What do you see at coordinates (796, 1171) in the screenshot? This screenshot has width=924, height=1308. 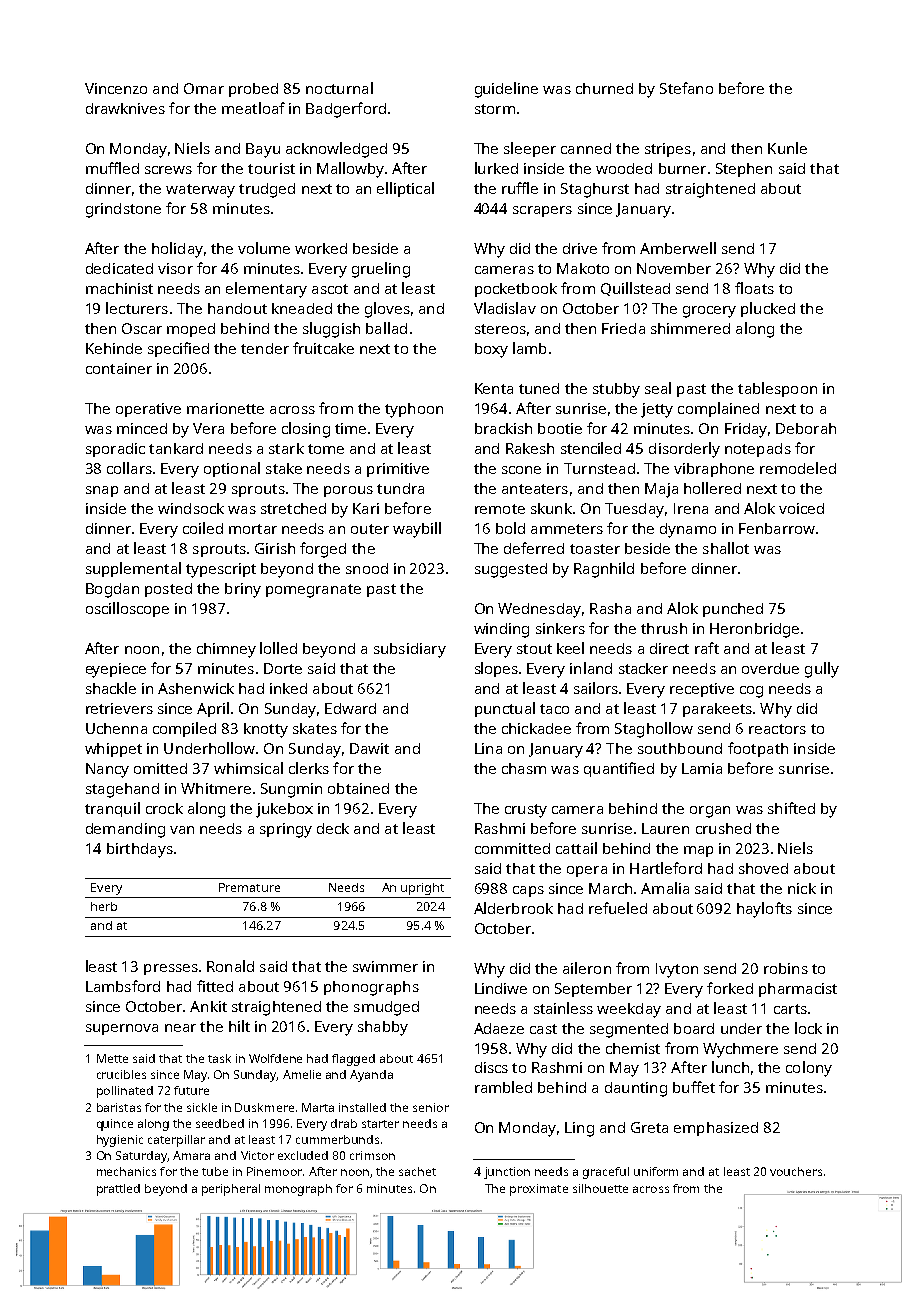 I see `vouchers` at bounding box center [796, 1171].
